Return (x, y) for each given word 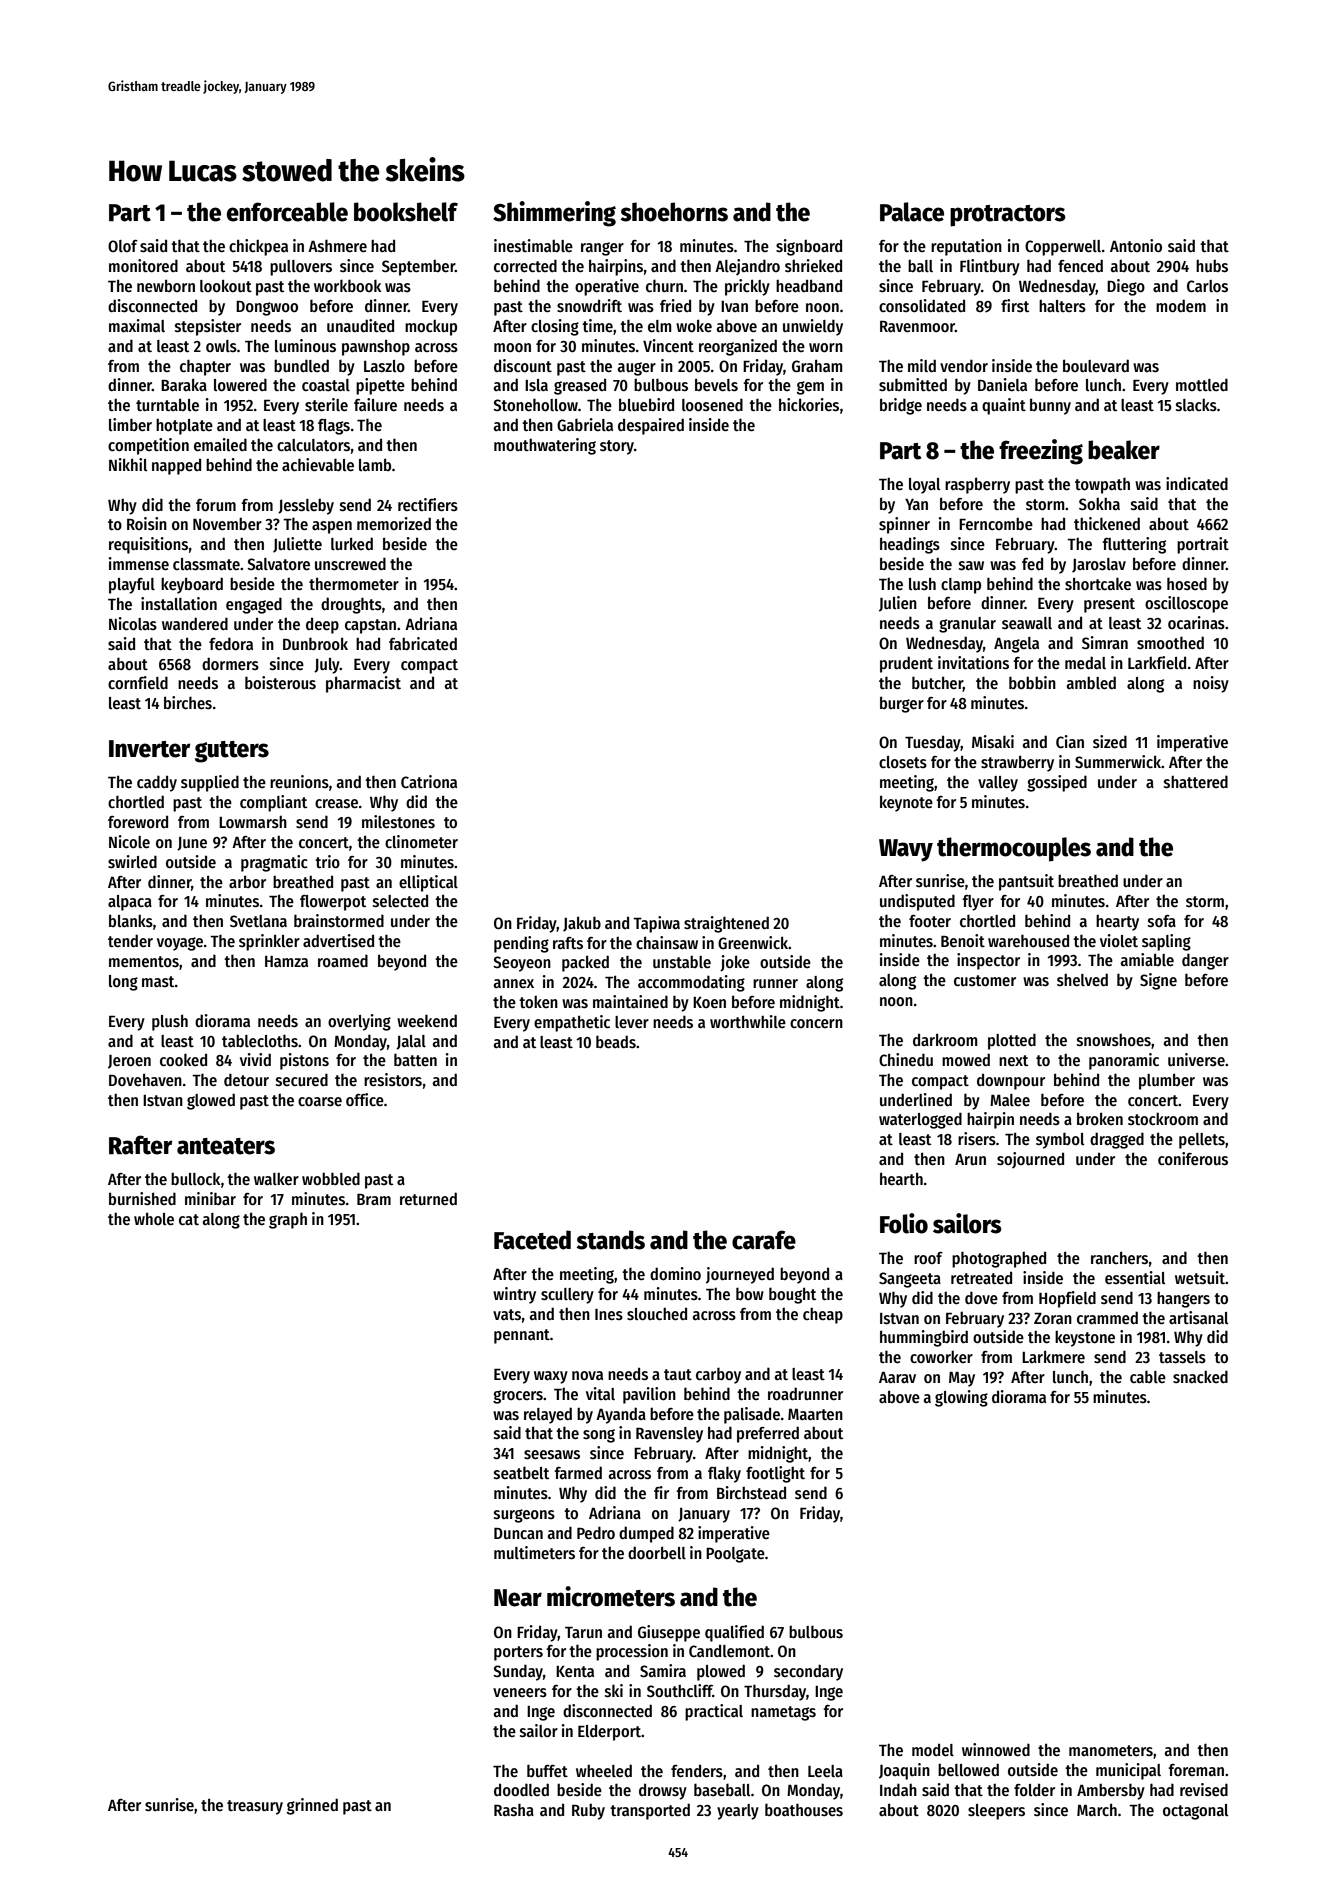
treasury (255, 1807)
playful (132, 586)
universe (1196, 1059)
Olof (123, 246)
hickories (809, 404)
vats (507, 1314)
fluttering (1134, 545)
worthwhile (748, 1021)
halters (1062, 306)
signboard (809, 247)
